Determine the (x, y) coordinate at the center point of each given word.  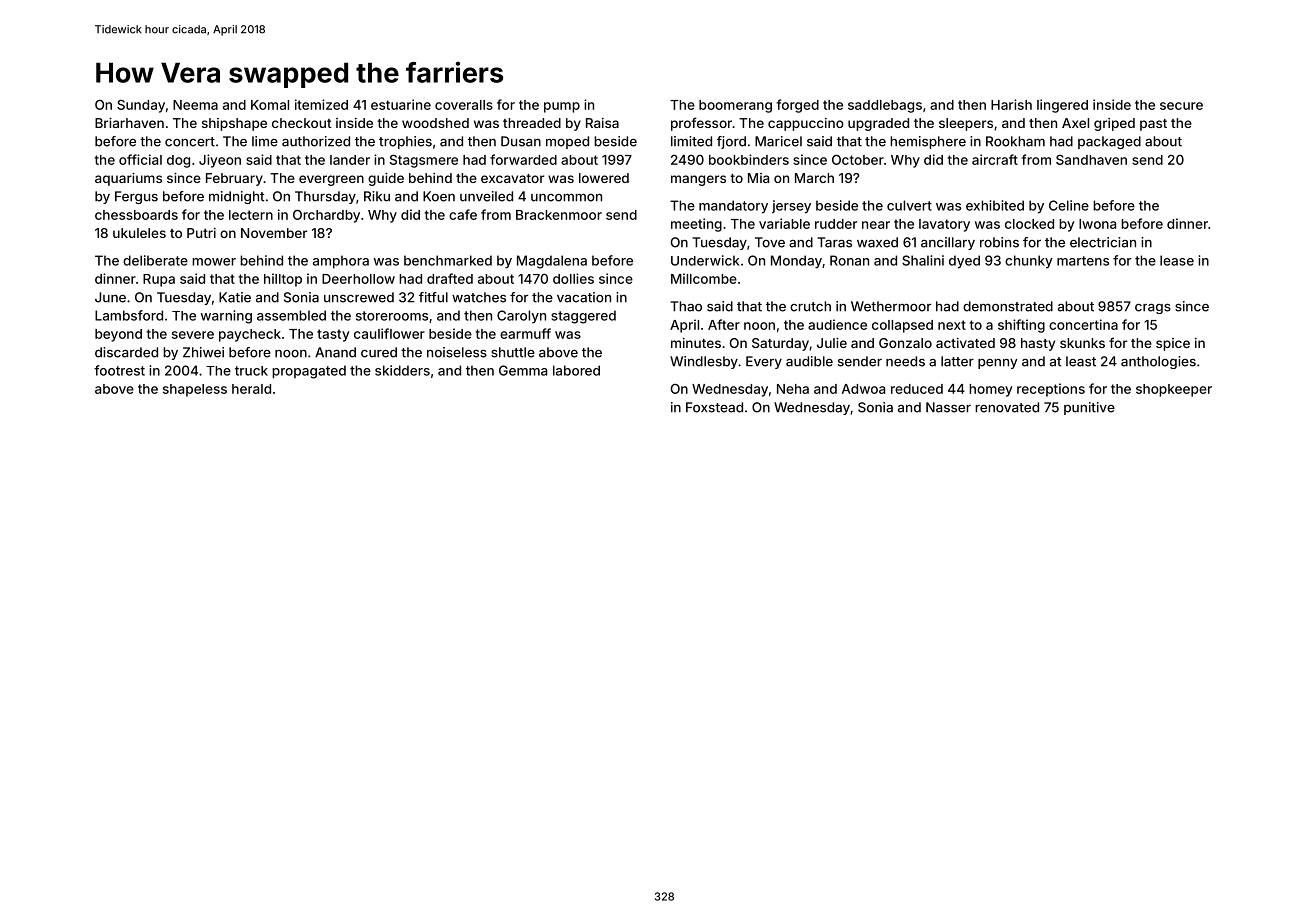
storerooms (392, 316)
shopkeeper (1174, 390)
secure (1181, 106)
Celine (1069, 205)
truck (251, 371)
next (952, 325)
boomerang (735, 106)
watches (479, 297)
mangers (698, 180)
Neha (793, 389)
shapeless (195, 390)
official (140, 159)
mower (214, 262)
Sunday (141, 106)
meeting (696, 225)
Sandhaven (1091, 160)
